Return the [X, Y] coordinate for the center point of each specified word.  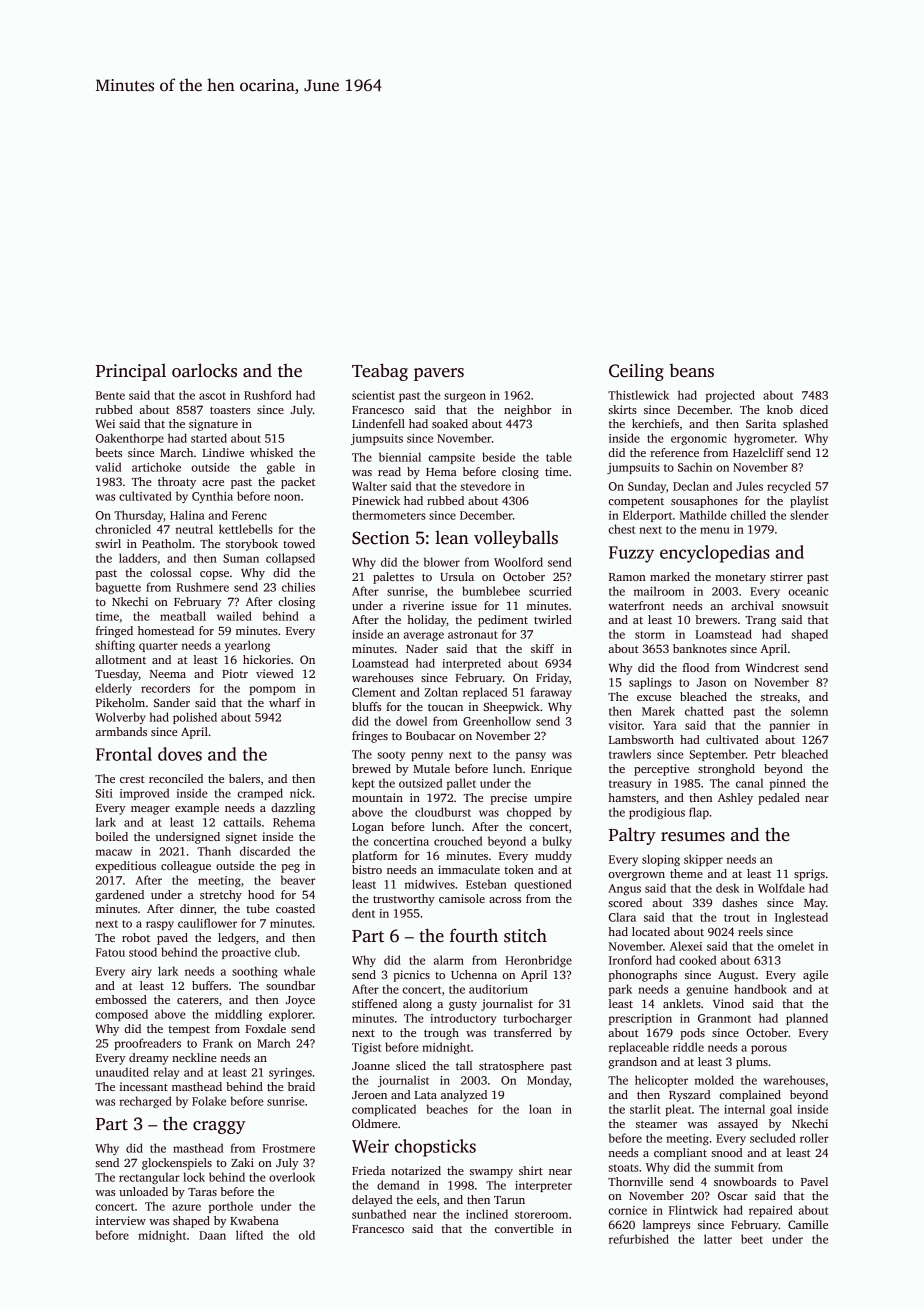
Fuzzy [631, 554]
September [718, 755]
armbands [121, 731]
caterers [198, 1000]
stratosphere [511, 1067]
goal [781, 1110]
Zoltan [441, 692]
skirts [622, 409]
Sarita [761, 423]
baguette [118, 588]
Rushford [268, 395]
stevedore [485, 486]
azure [186, 1207]
